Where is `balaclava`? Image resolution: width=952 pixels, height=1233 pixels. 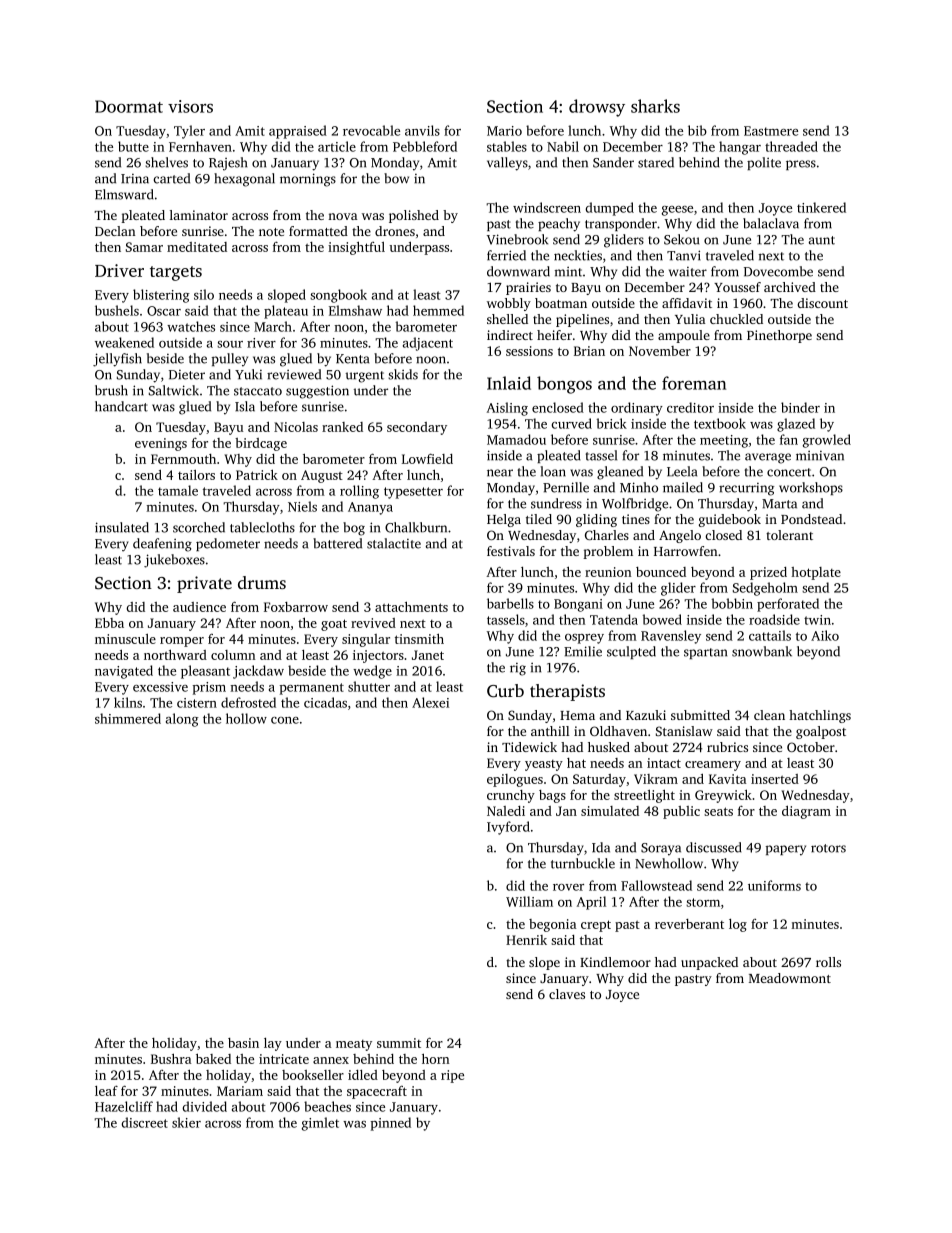
balaclava is located at coordinates (771, 223).
